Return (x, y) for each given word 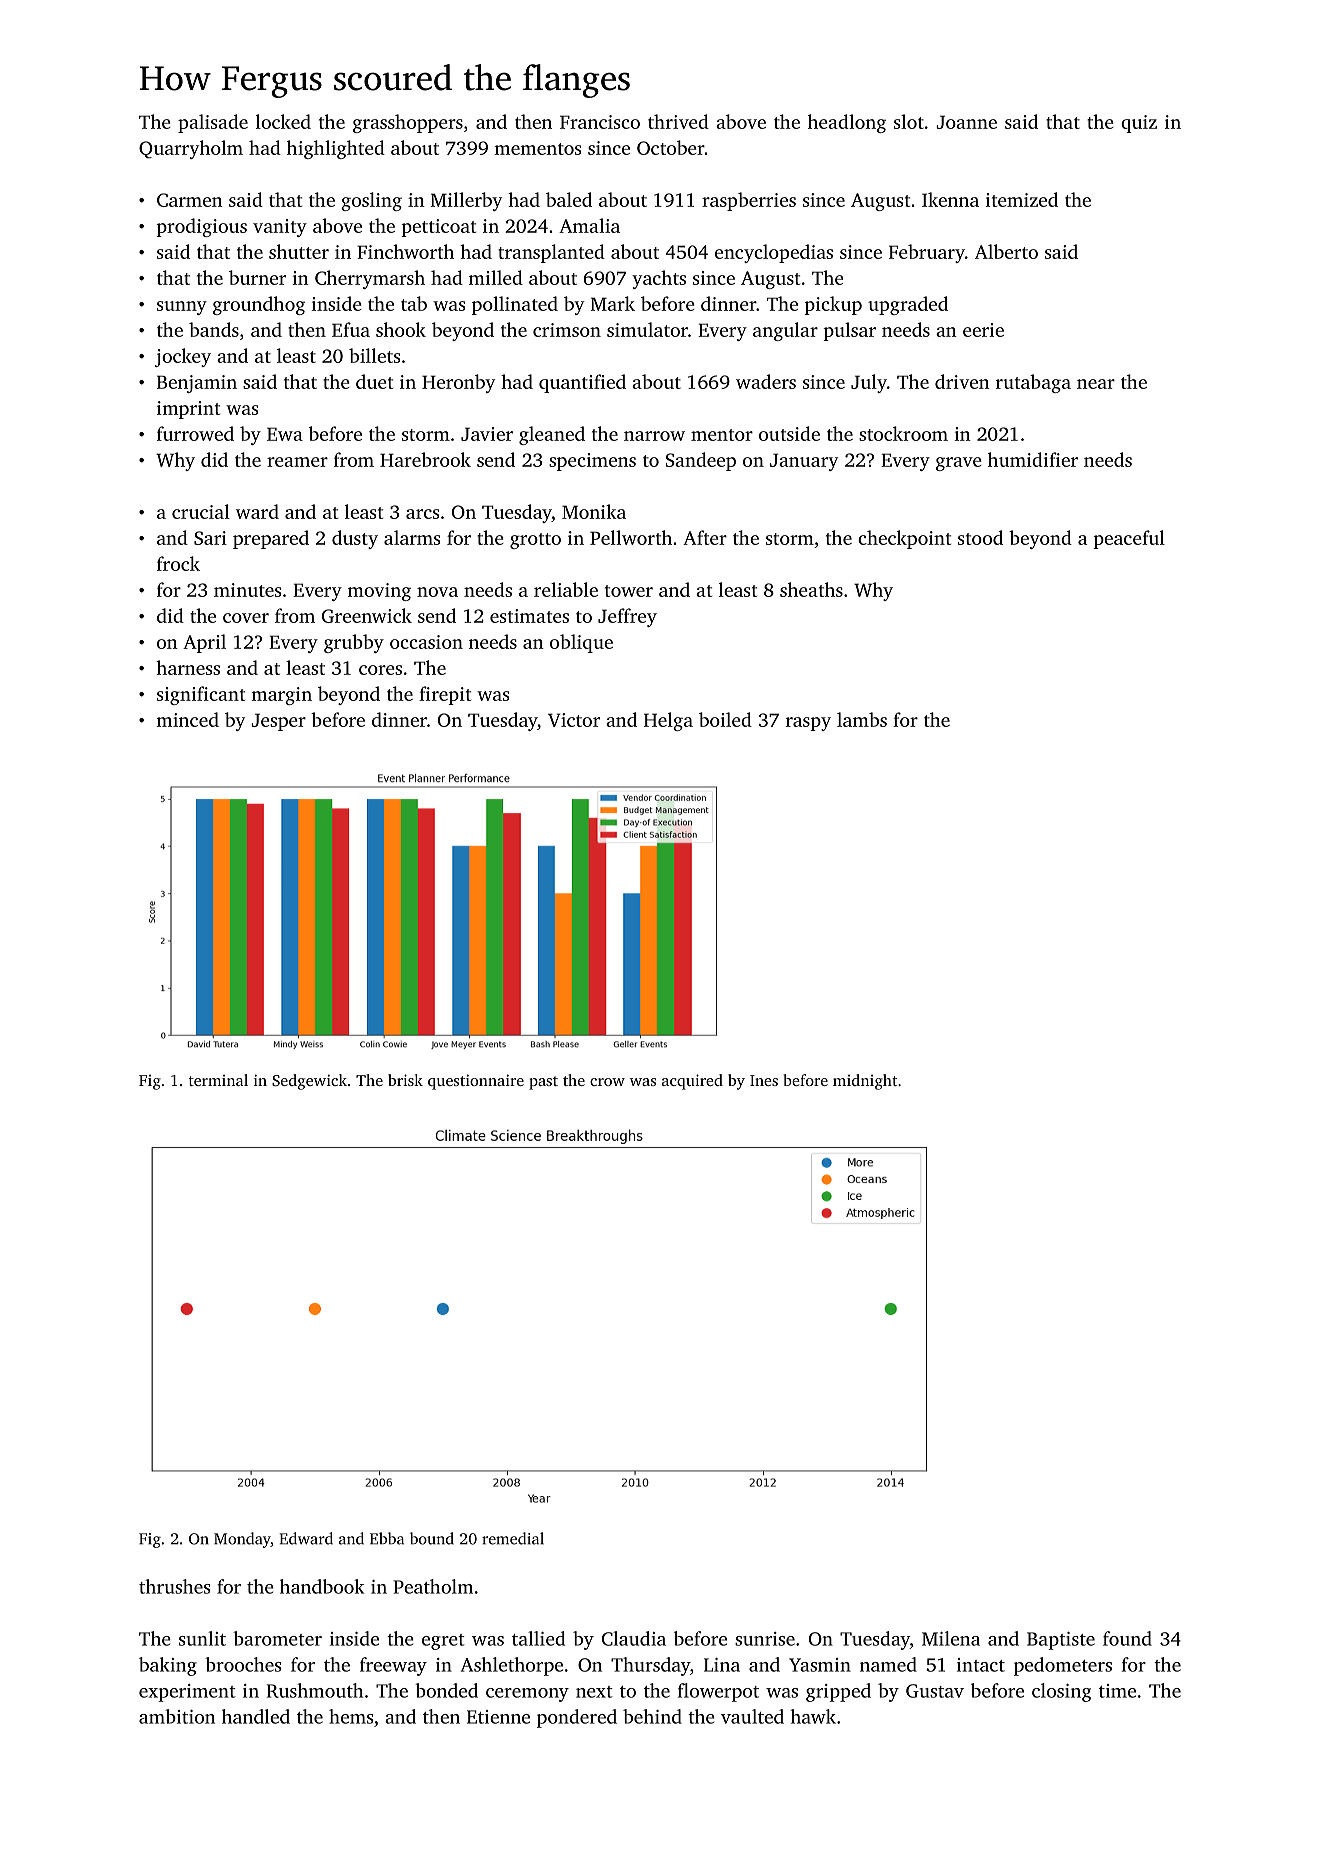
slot (909, 121)
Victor (574, 720)
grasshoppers (408, 123)
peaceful (1129, 539)
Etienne (498, 1717)
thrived (678, 121)
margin (281, 696)
